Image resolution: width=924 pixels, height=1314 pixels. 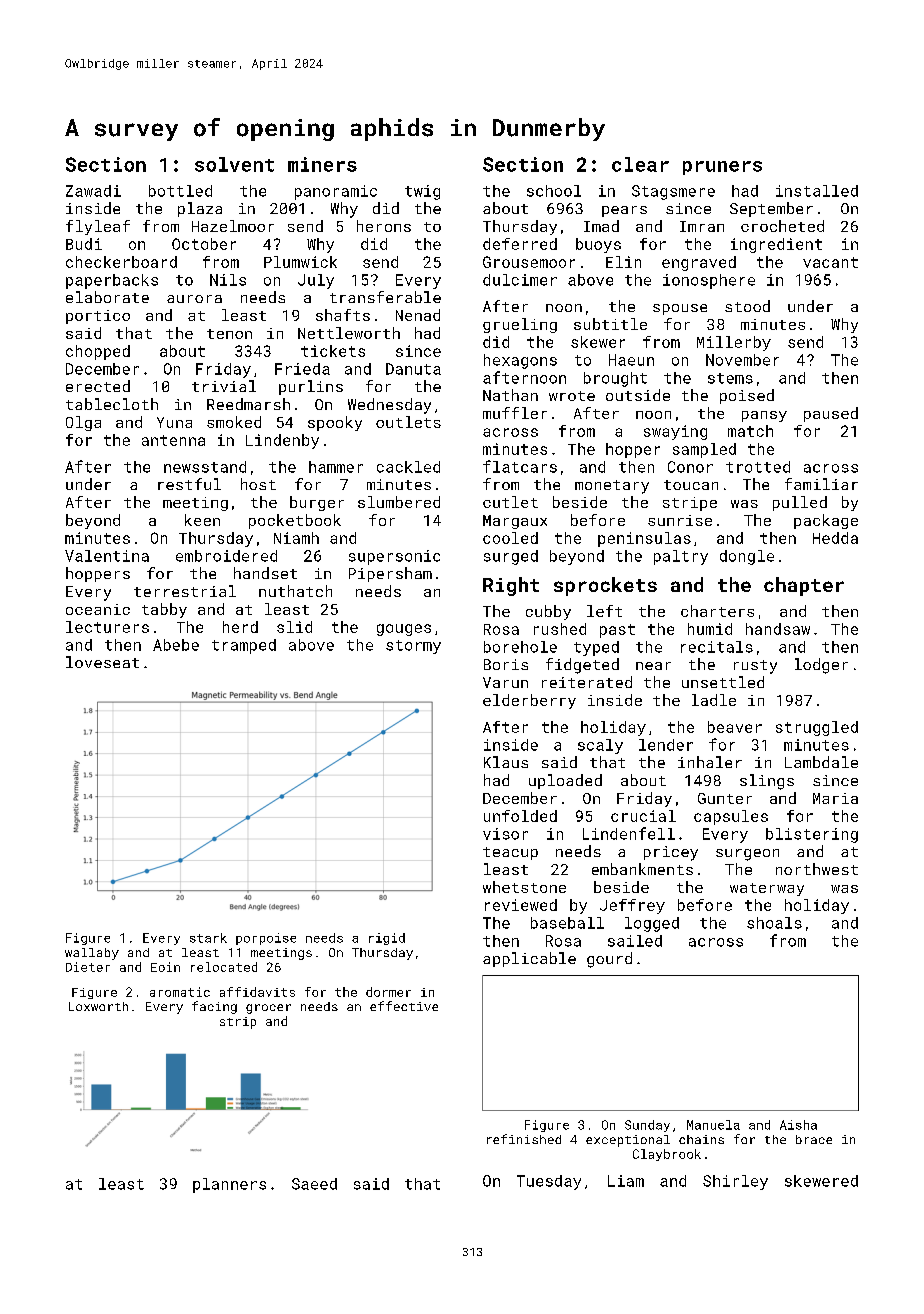 I want to click on pruners, so click(x=722, y=168).
